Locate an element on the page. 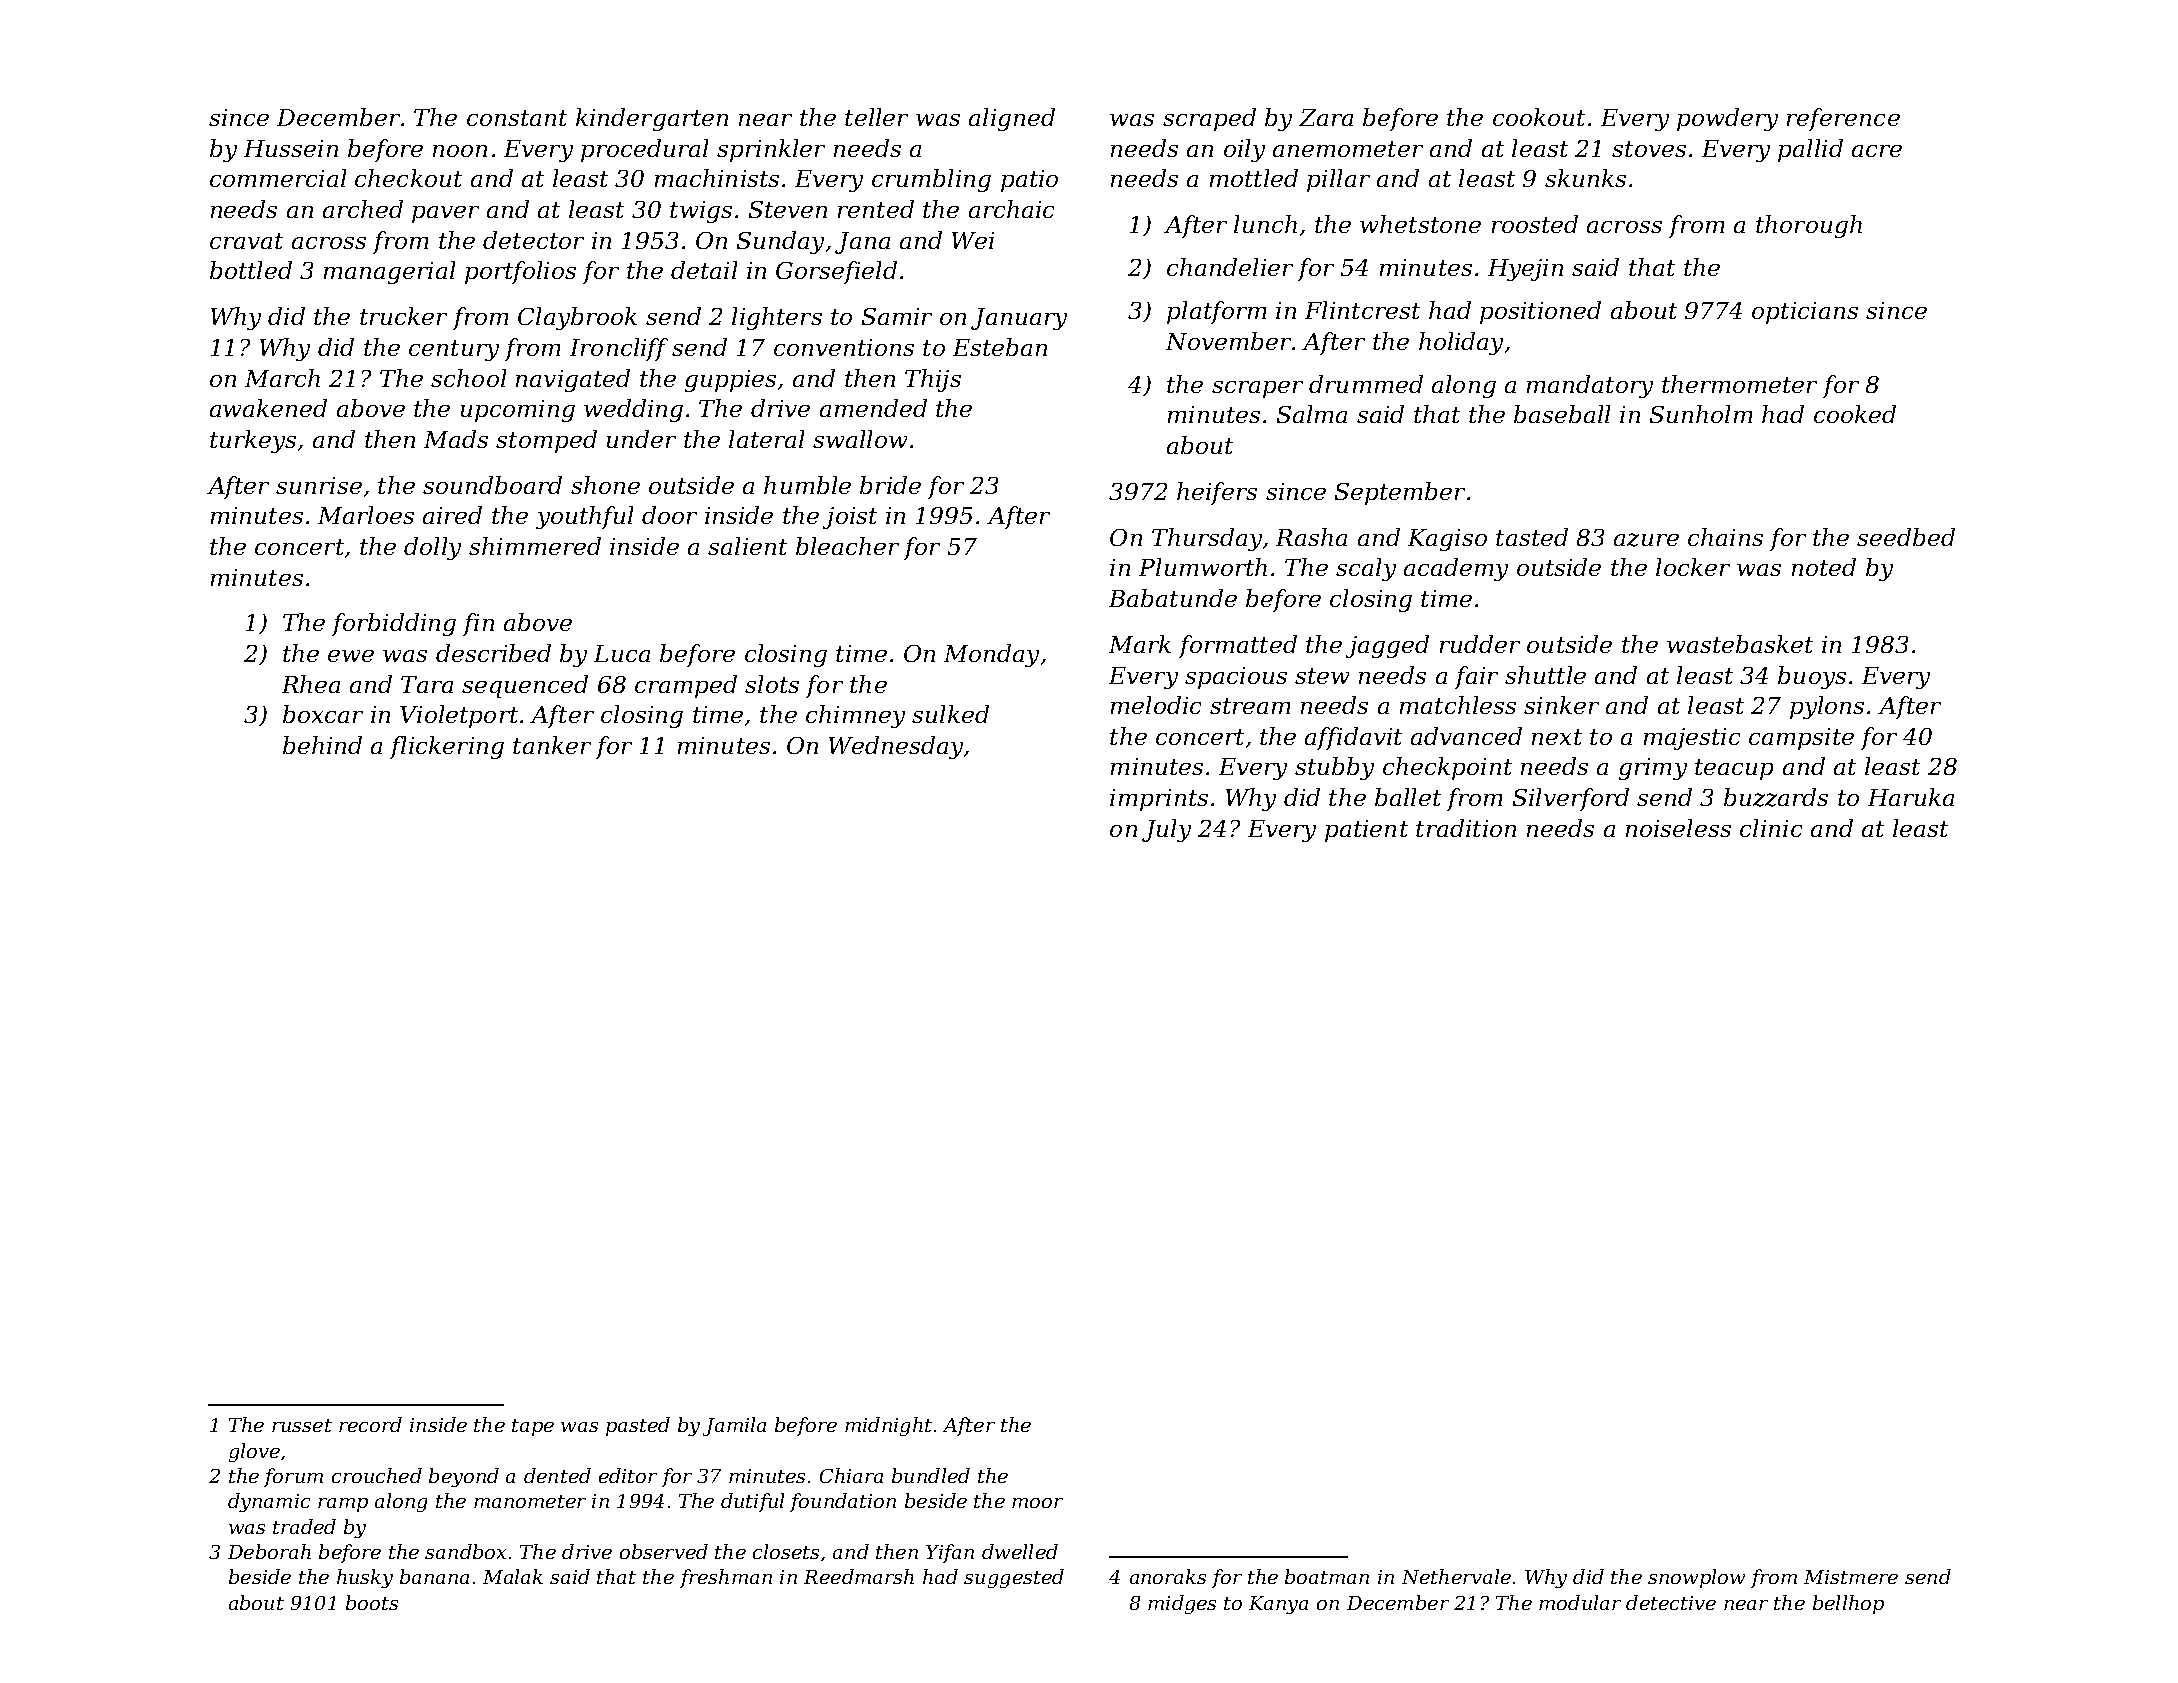 The image size is (2178, 1683). clinic is located at coordinates (1771, 828).
